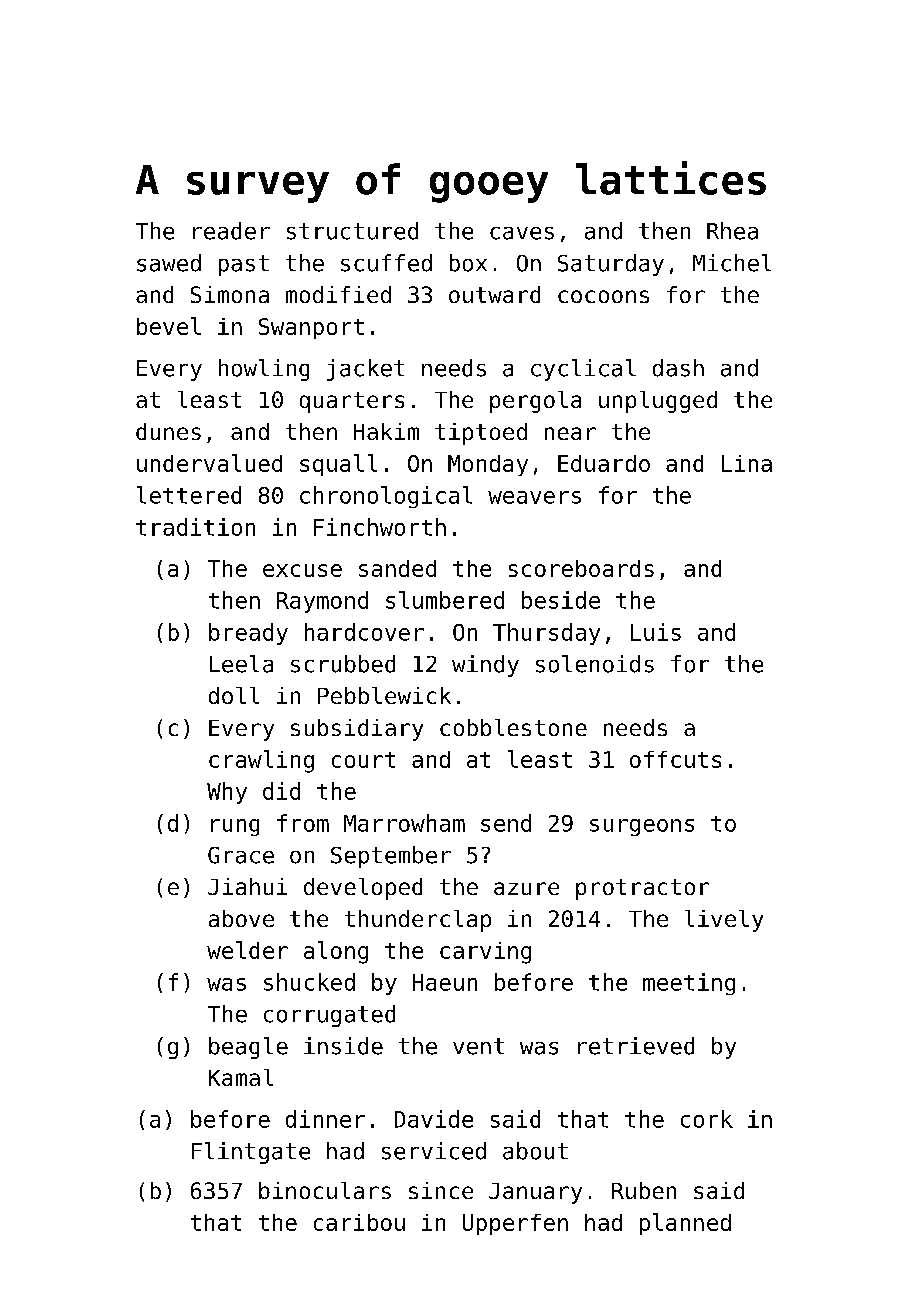 The width and height of the document is (924, 1311). Describe the element at coordinates (642, 889) in the document. I see `protractor` at that location.
